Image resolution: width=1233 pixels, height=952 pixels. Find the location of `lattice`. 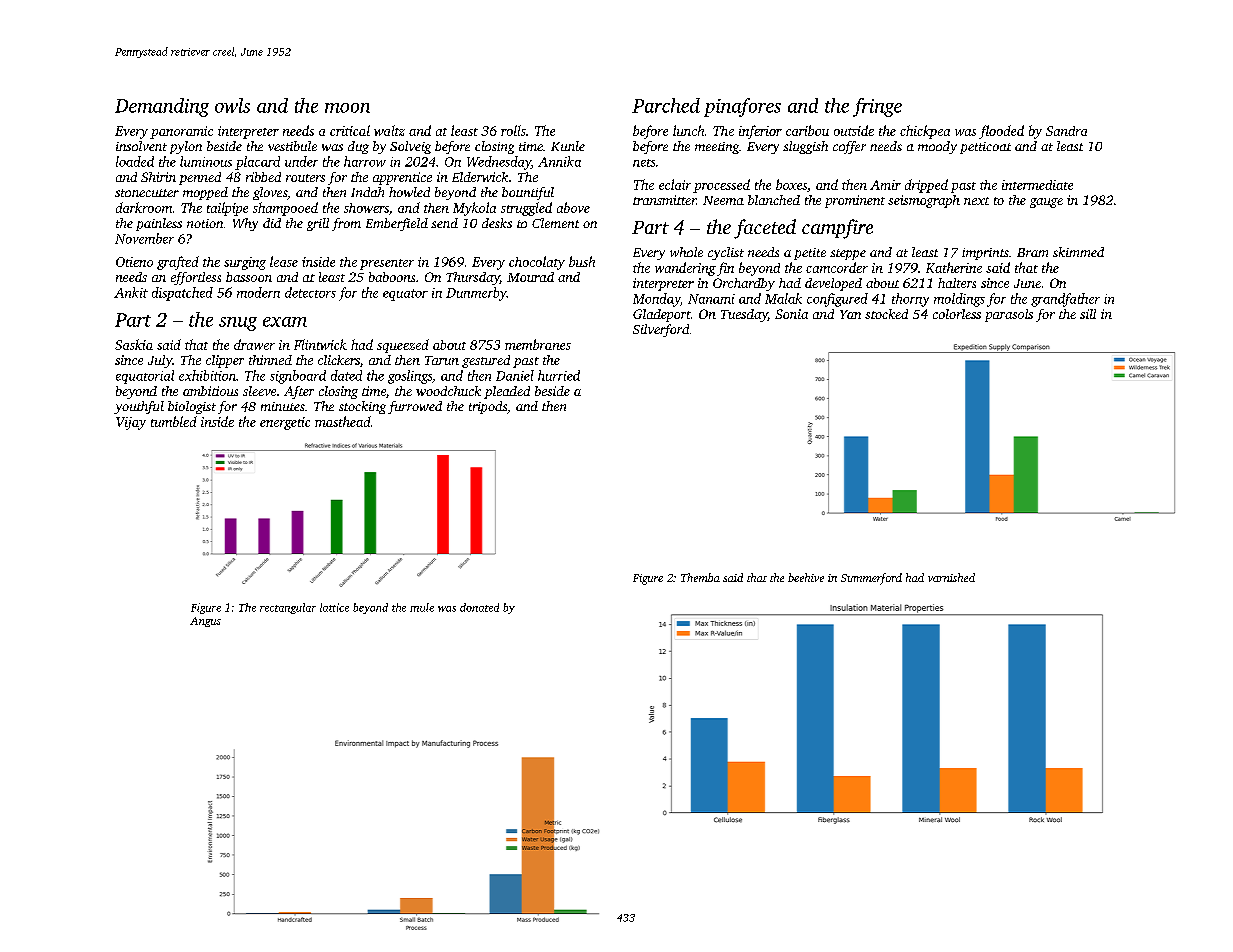

lattice is located at coordinates (334, 607).
